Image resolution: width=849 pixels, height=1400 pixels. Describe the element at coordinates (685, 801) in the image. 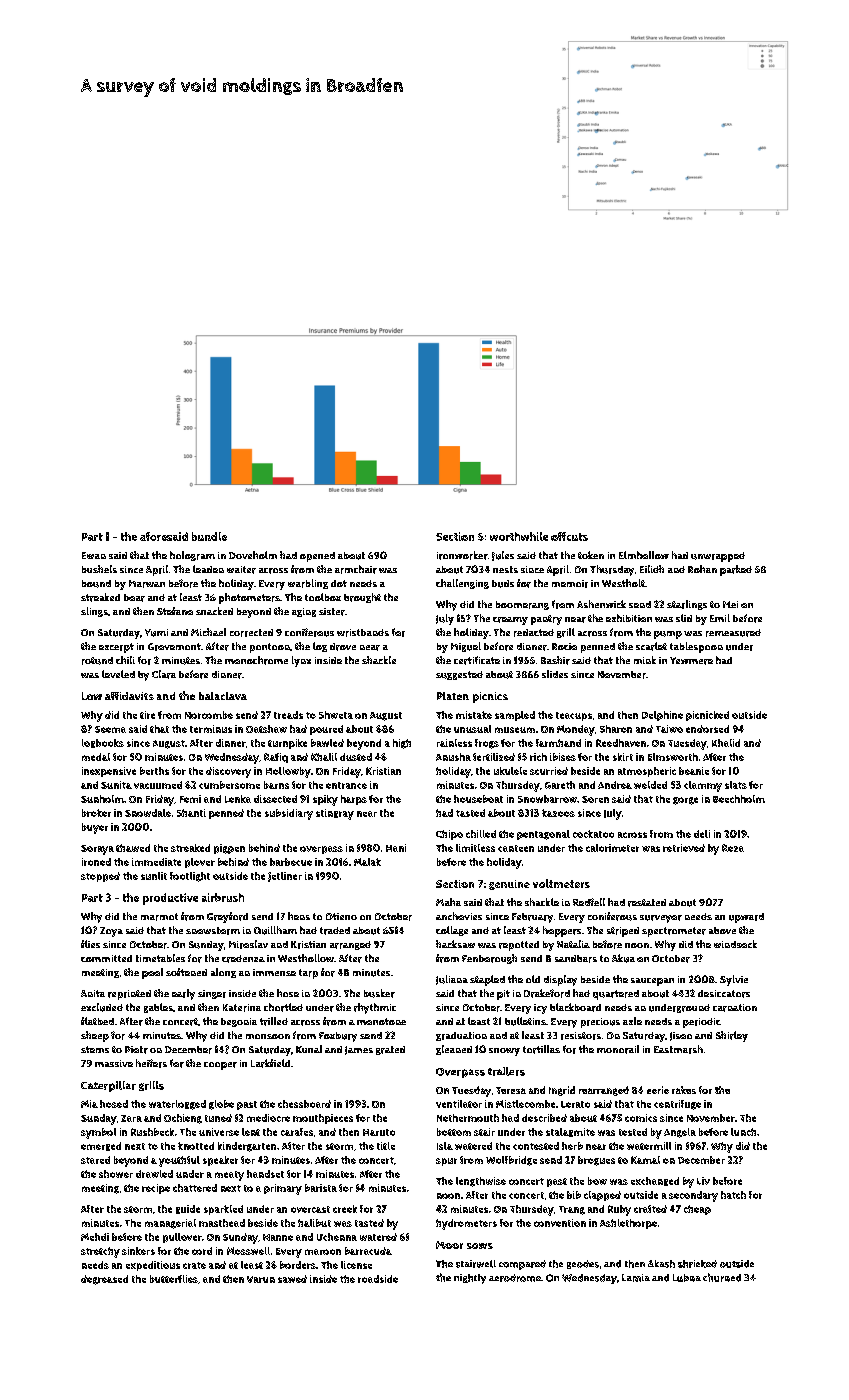

I see `gorge` at that location.
